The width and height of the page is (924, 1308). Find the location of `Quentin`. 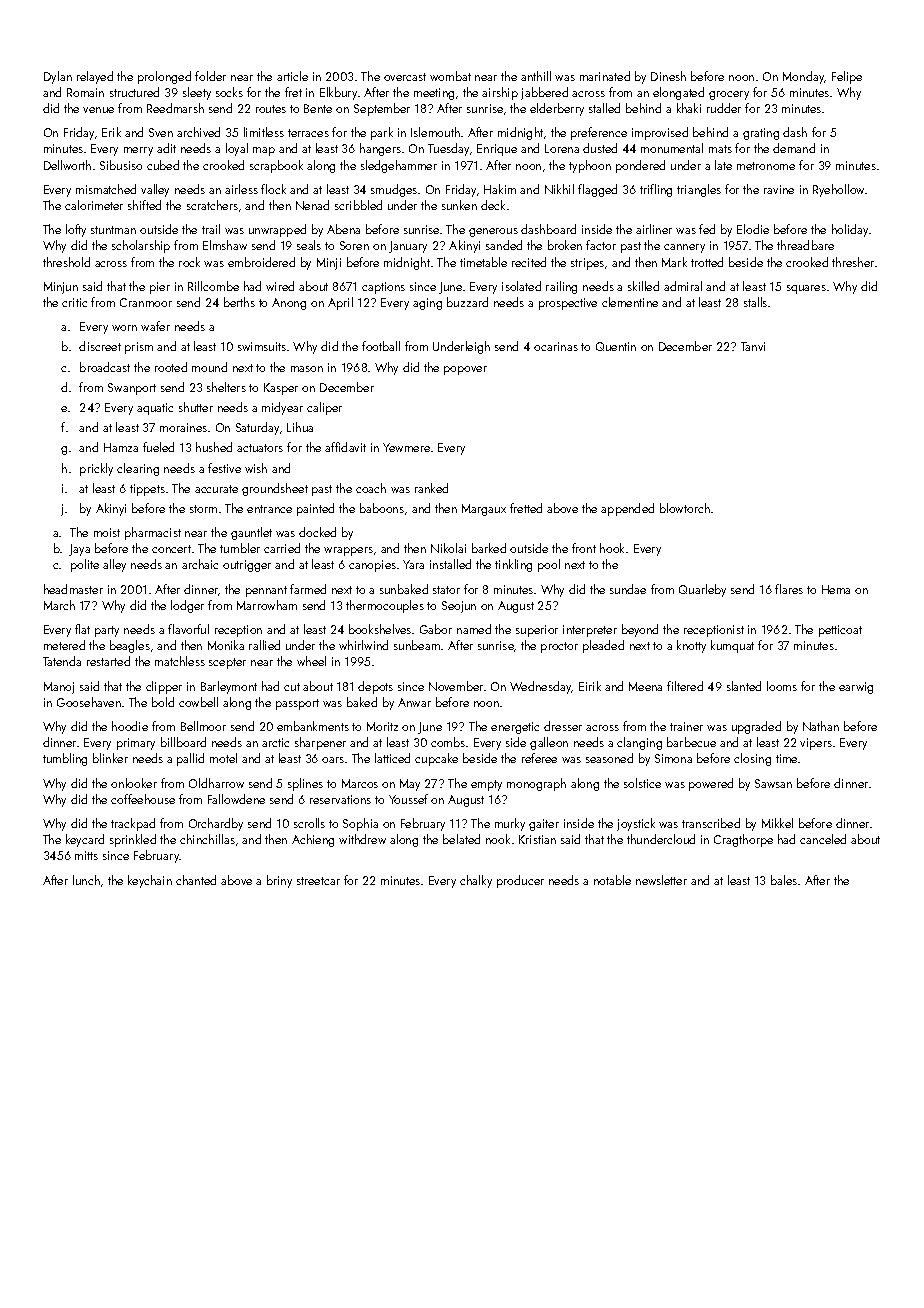

Quentin is located at coordinates (616, 346).
